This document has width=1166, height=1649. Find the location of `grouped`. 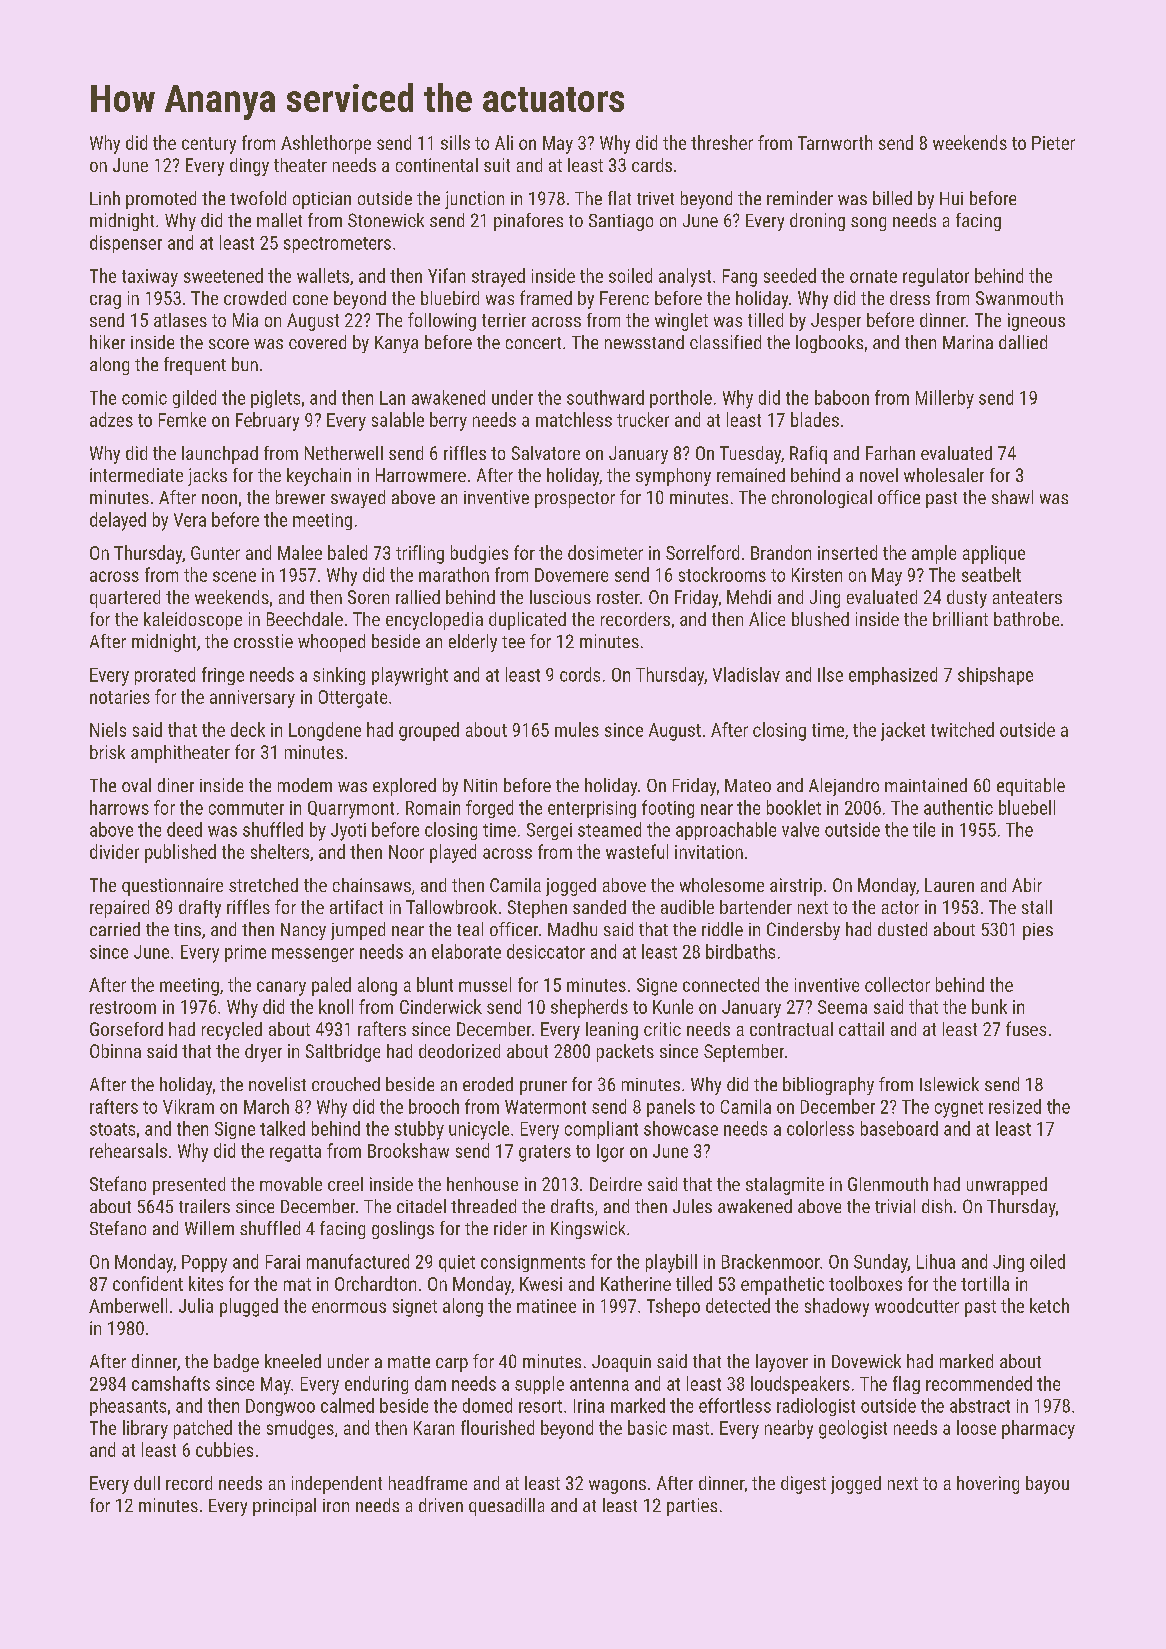

grouped is located at coordinates (429, 731).
